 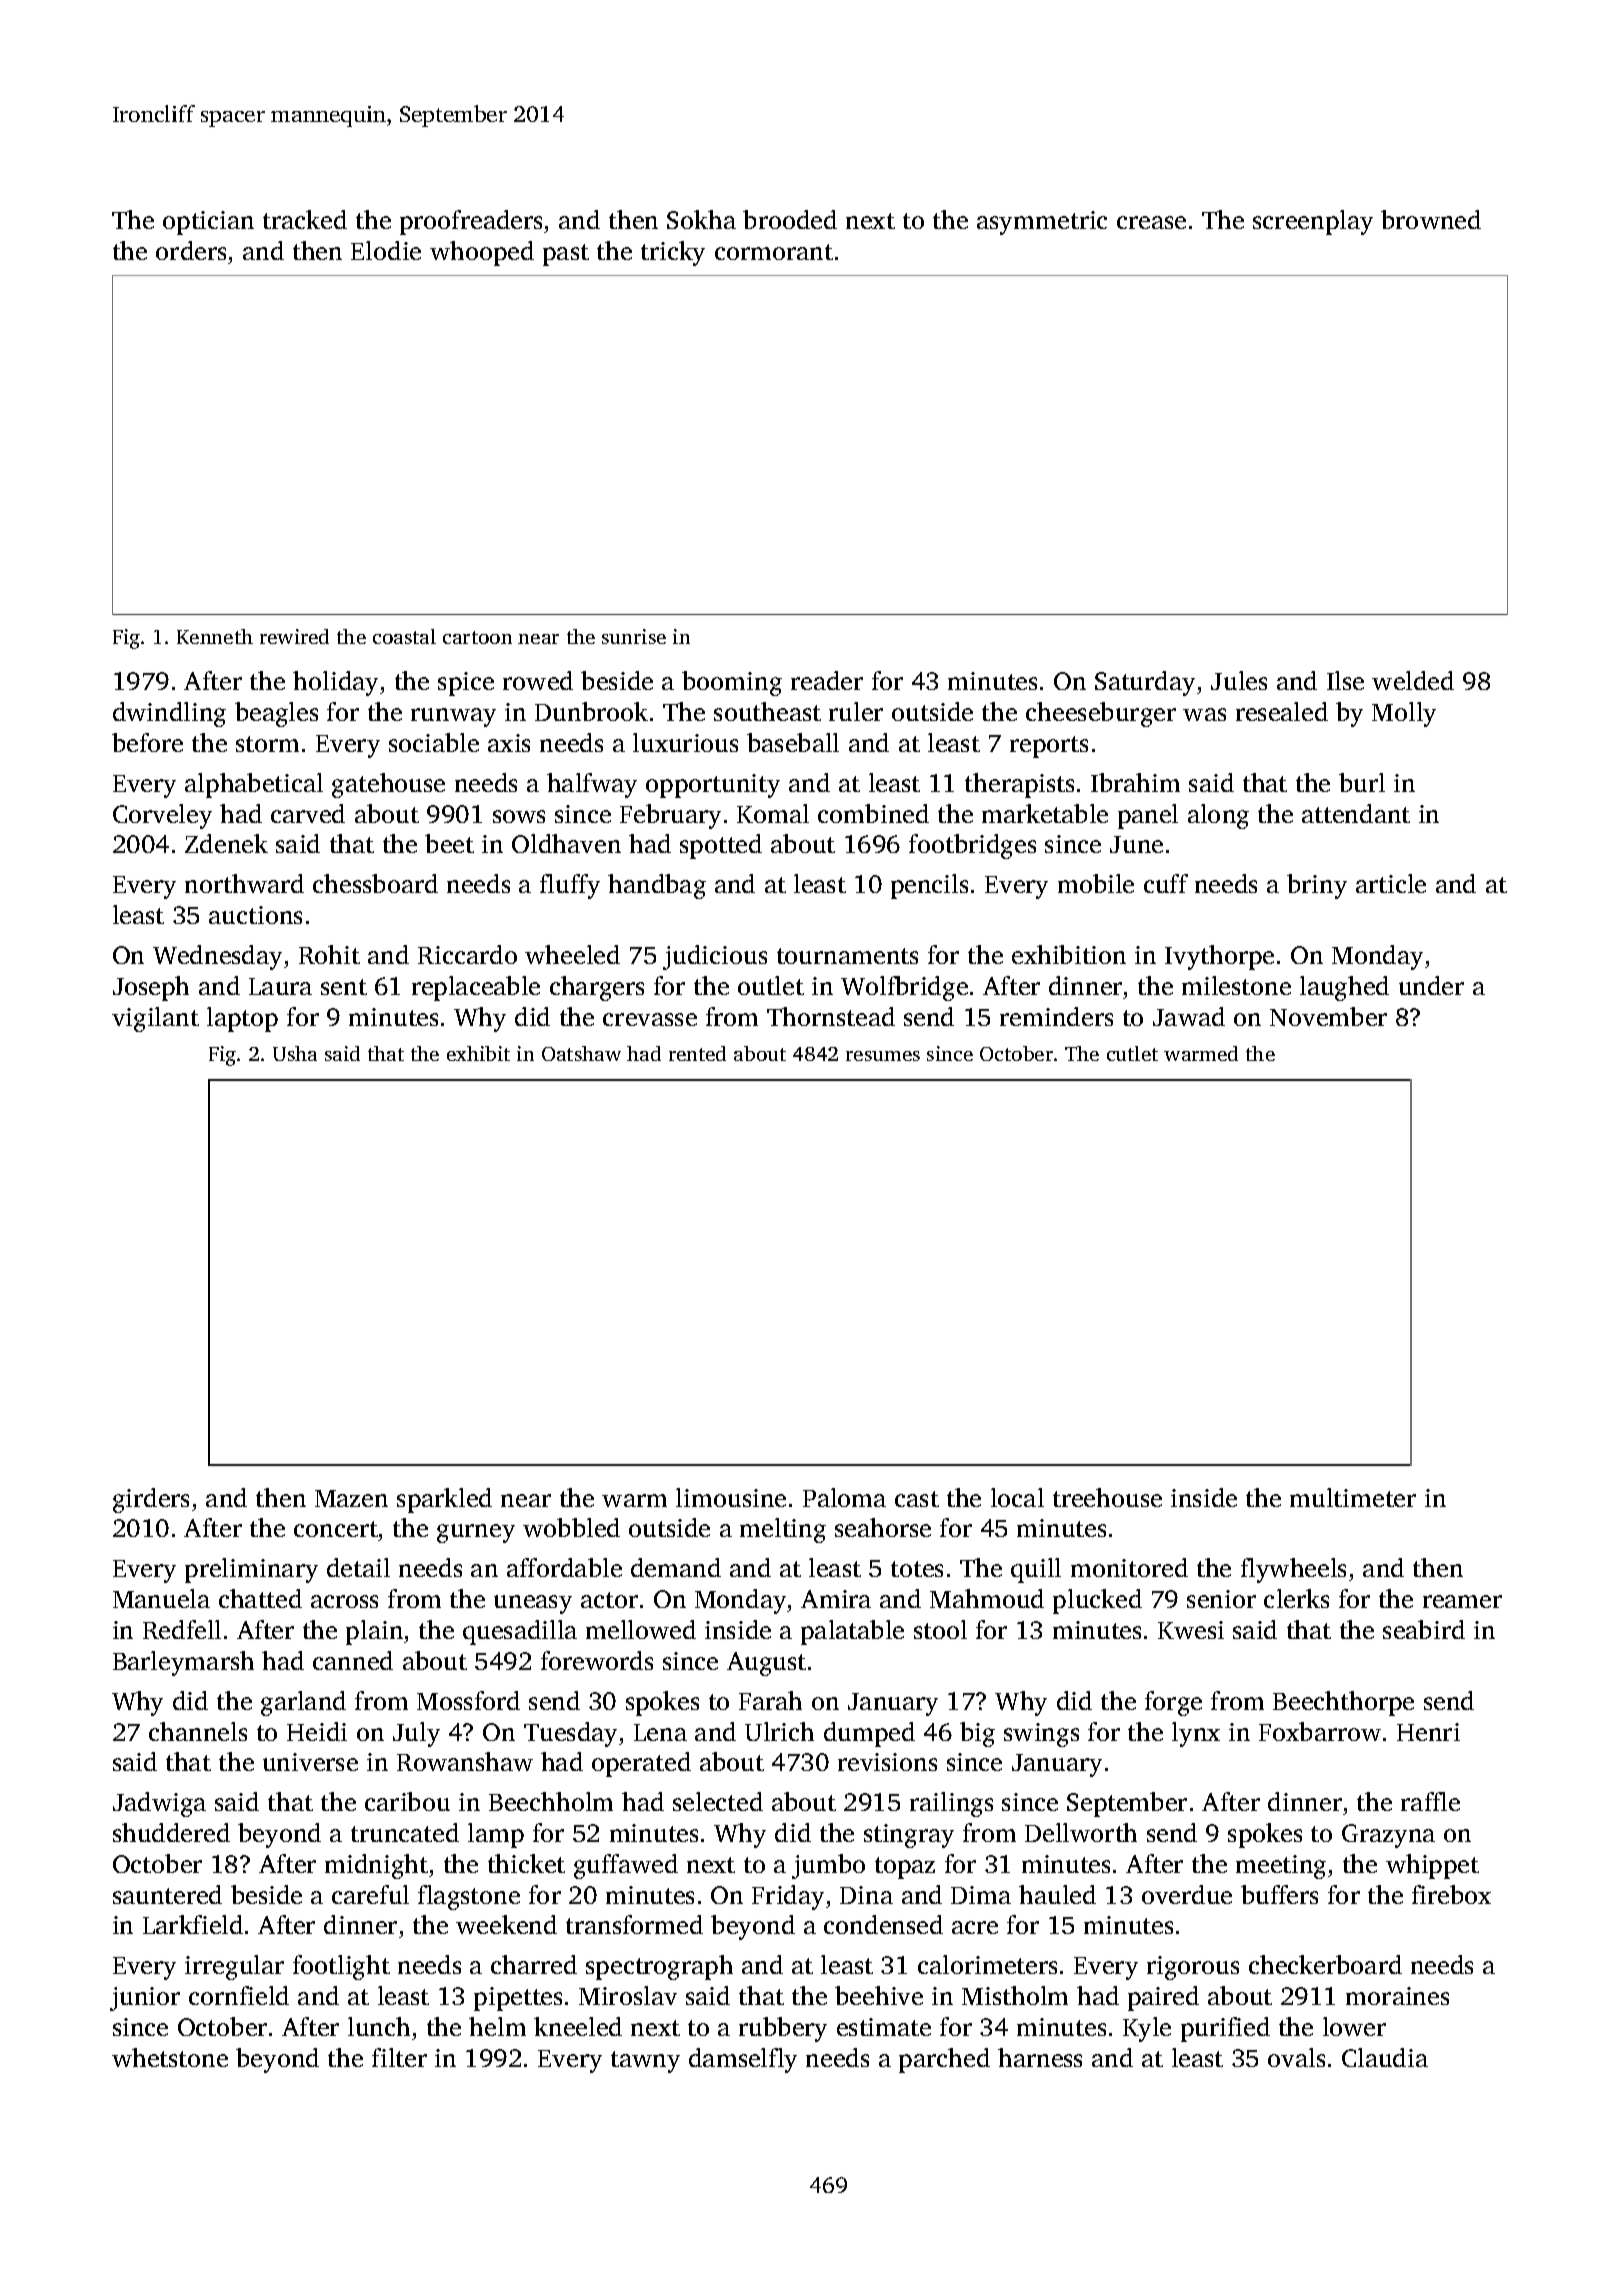 I want to click on Dima, so click(x=981, y=1895).
